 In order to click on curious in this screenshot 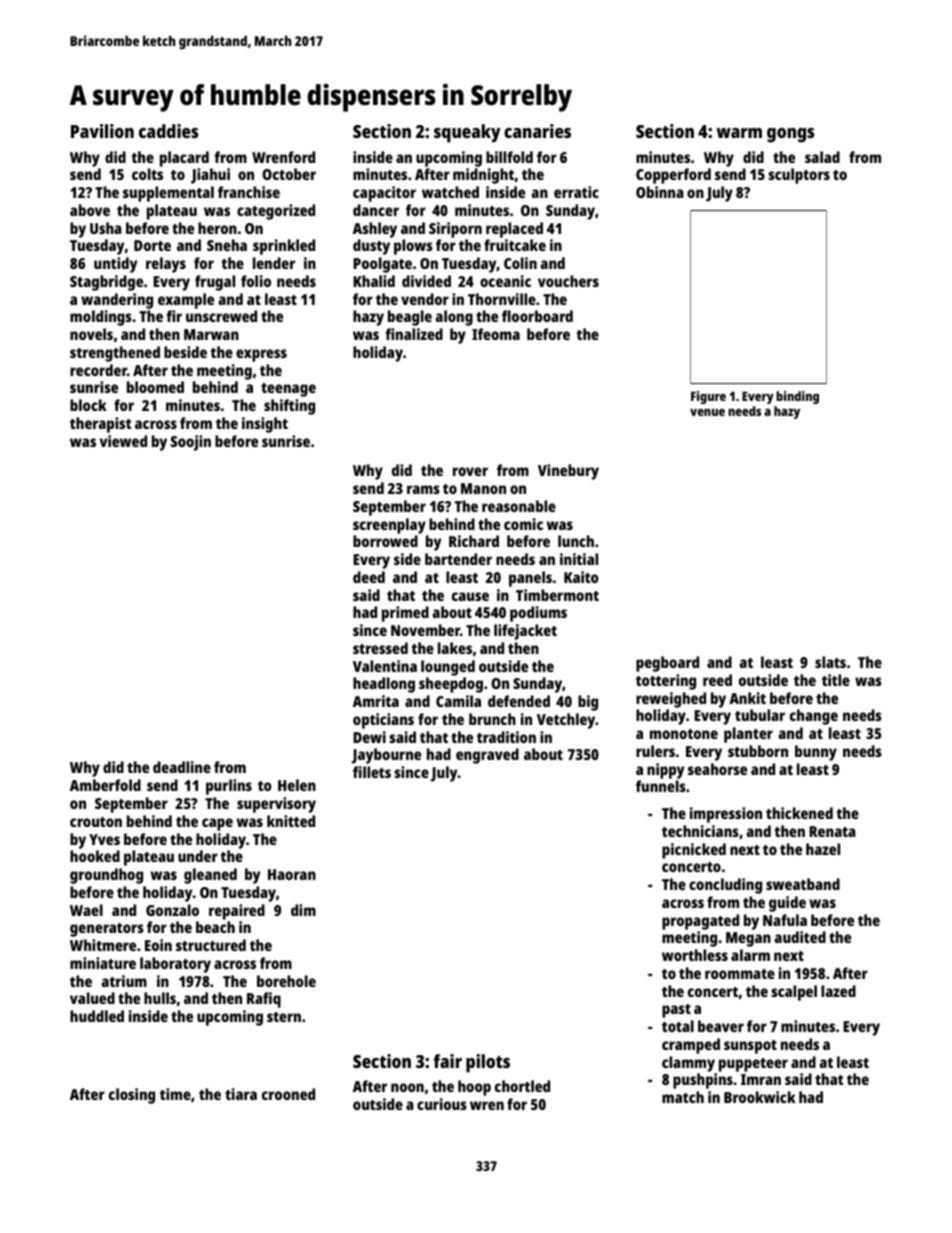, I will do `click(442, 1104)`.
